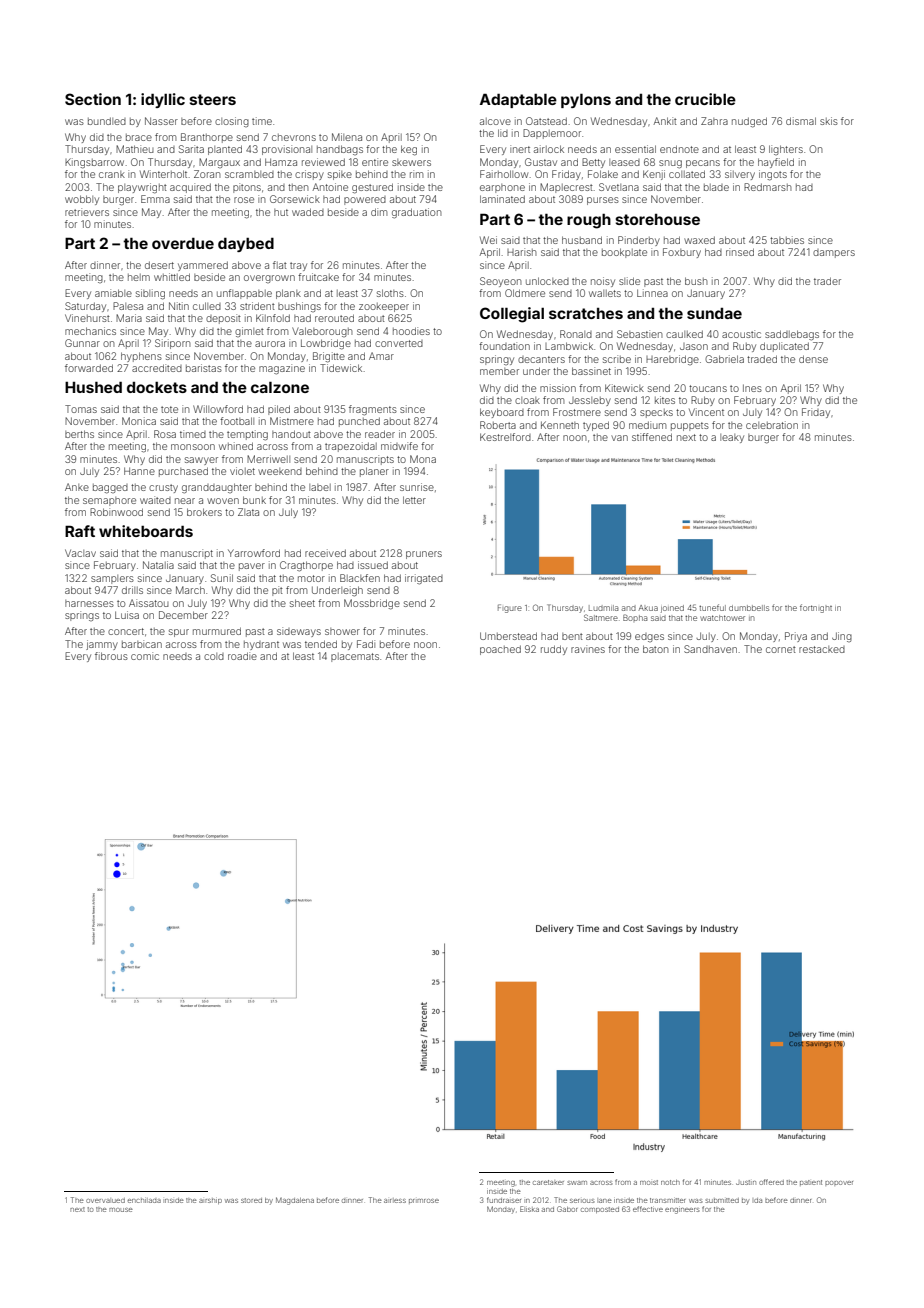 The image size is (924, 1308). I want to click on Adaptable, so click(518, 101).
